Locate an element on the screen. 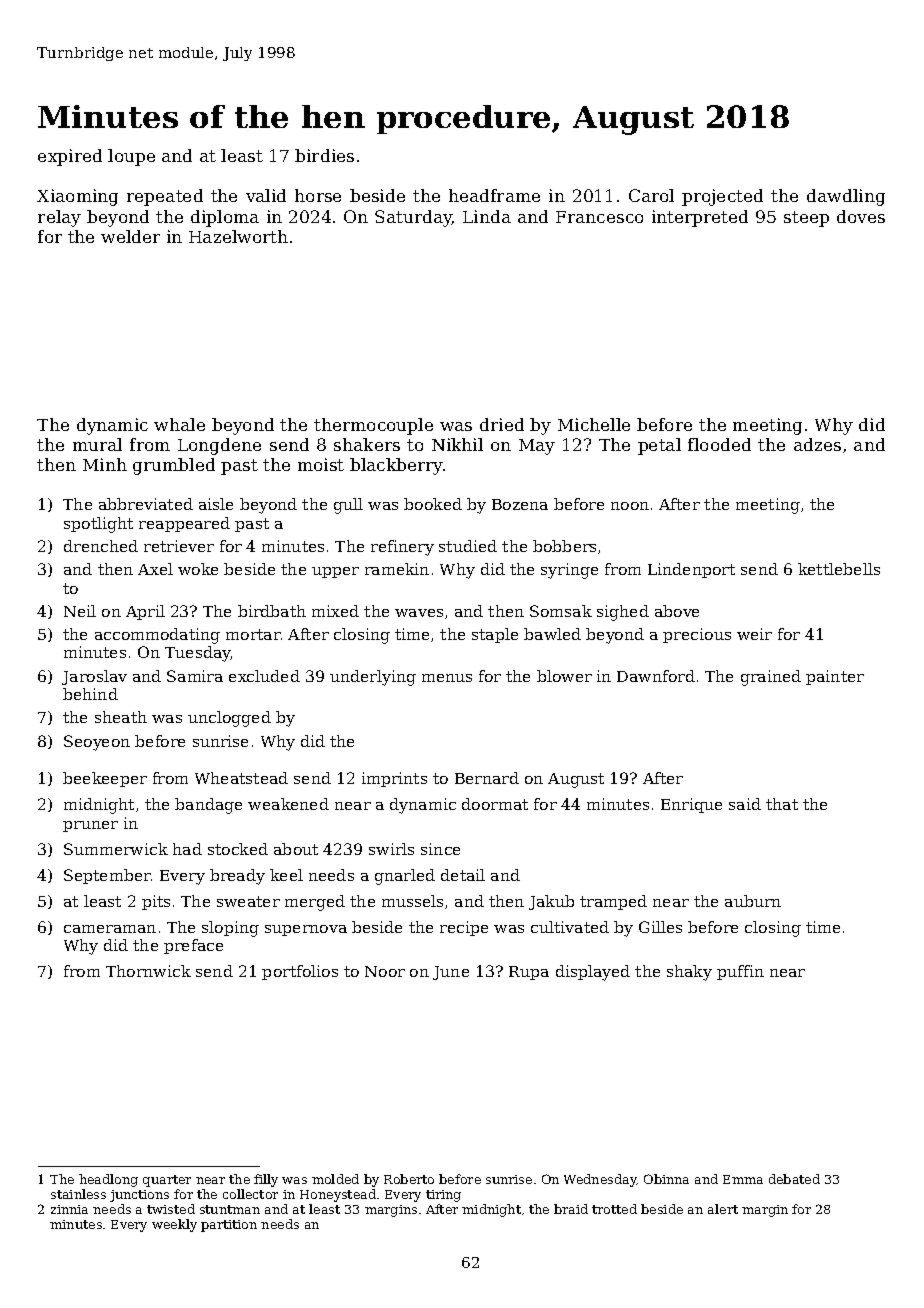  zinnia is located at coordinates (69, 1209).
